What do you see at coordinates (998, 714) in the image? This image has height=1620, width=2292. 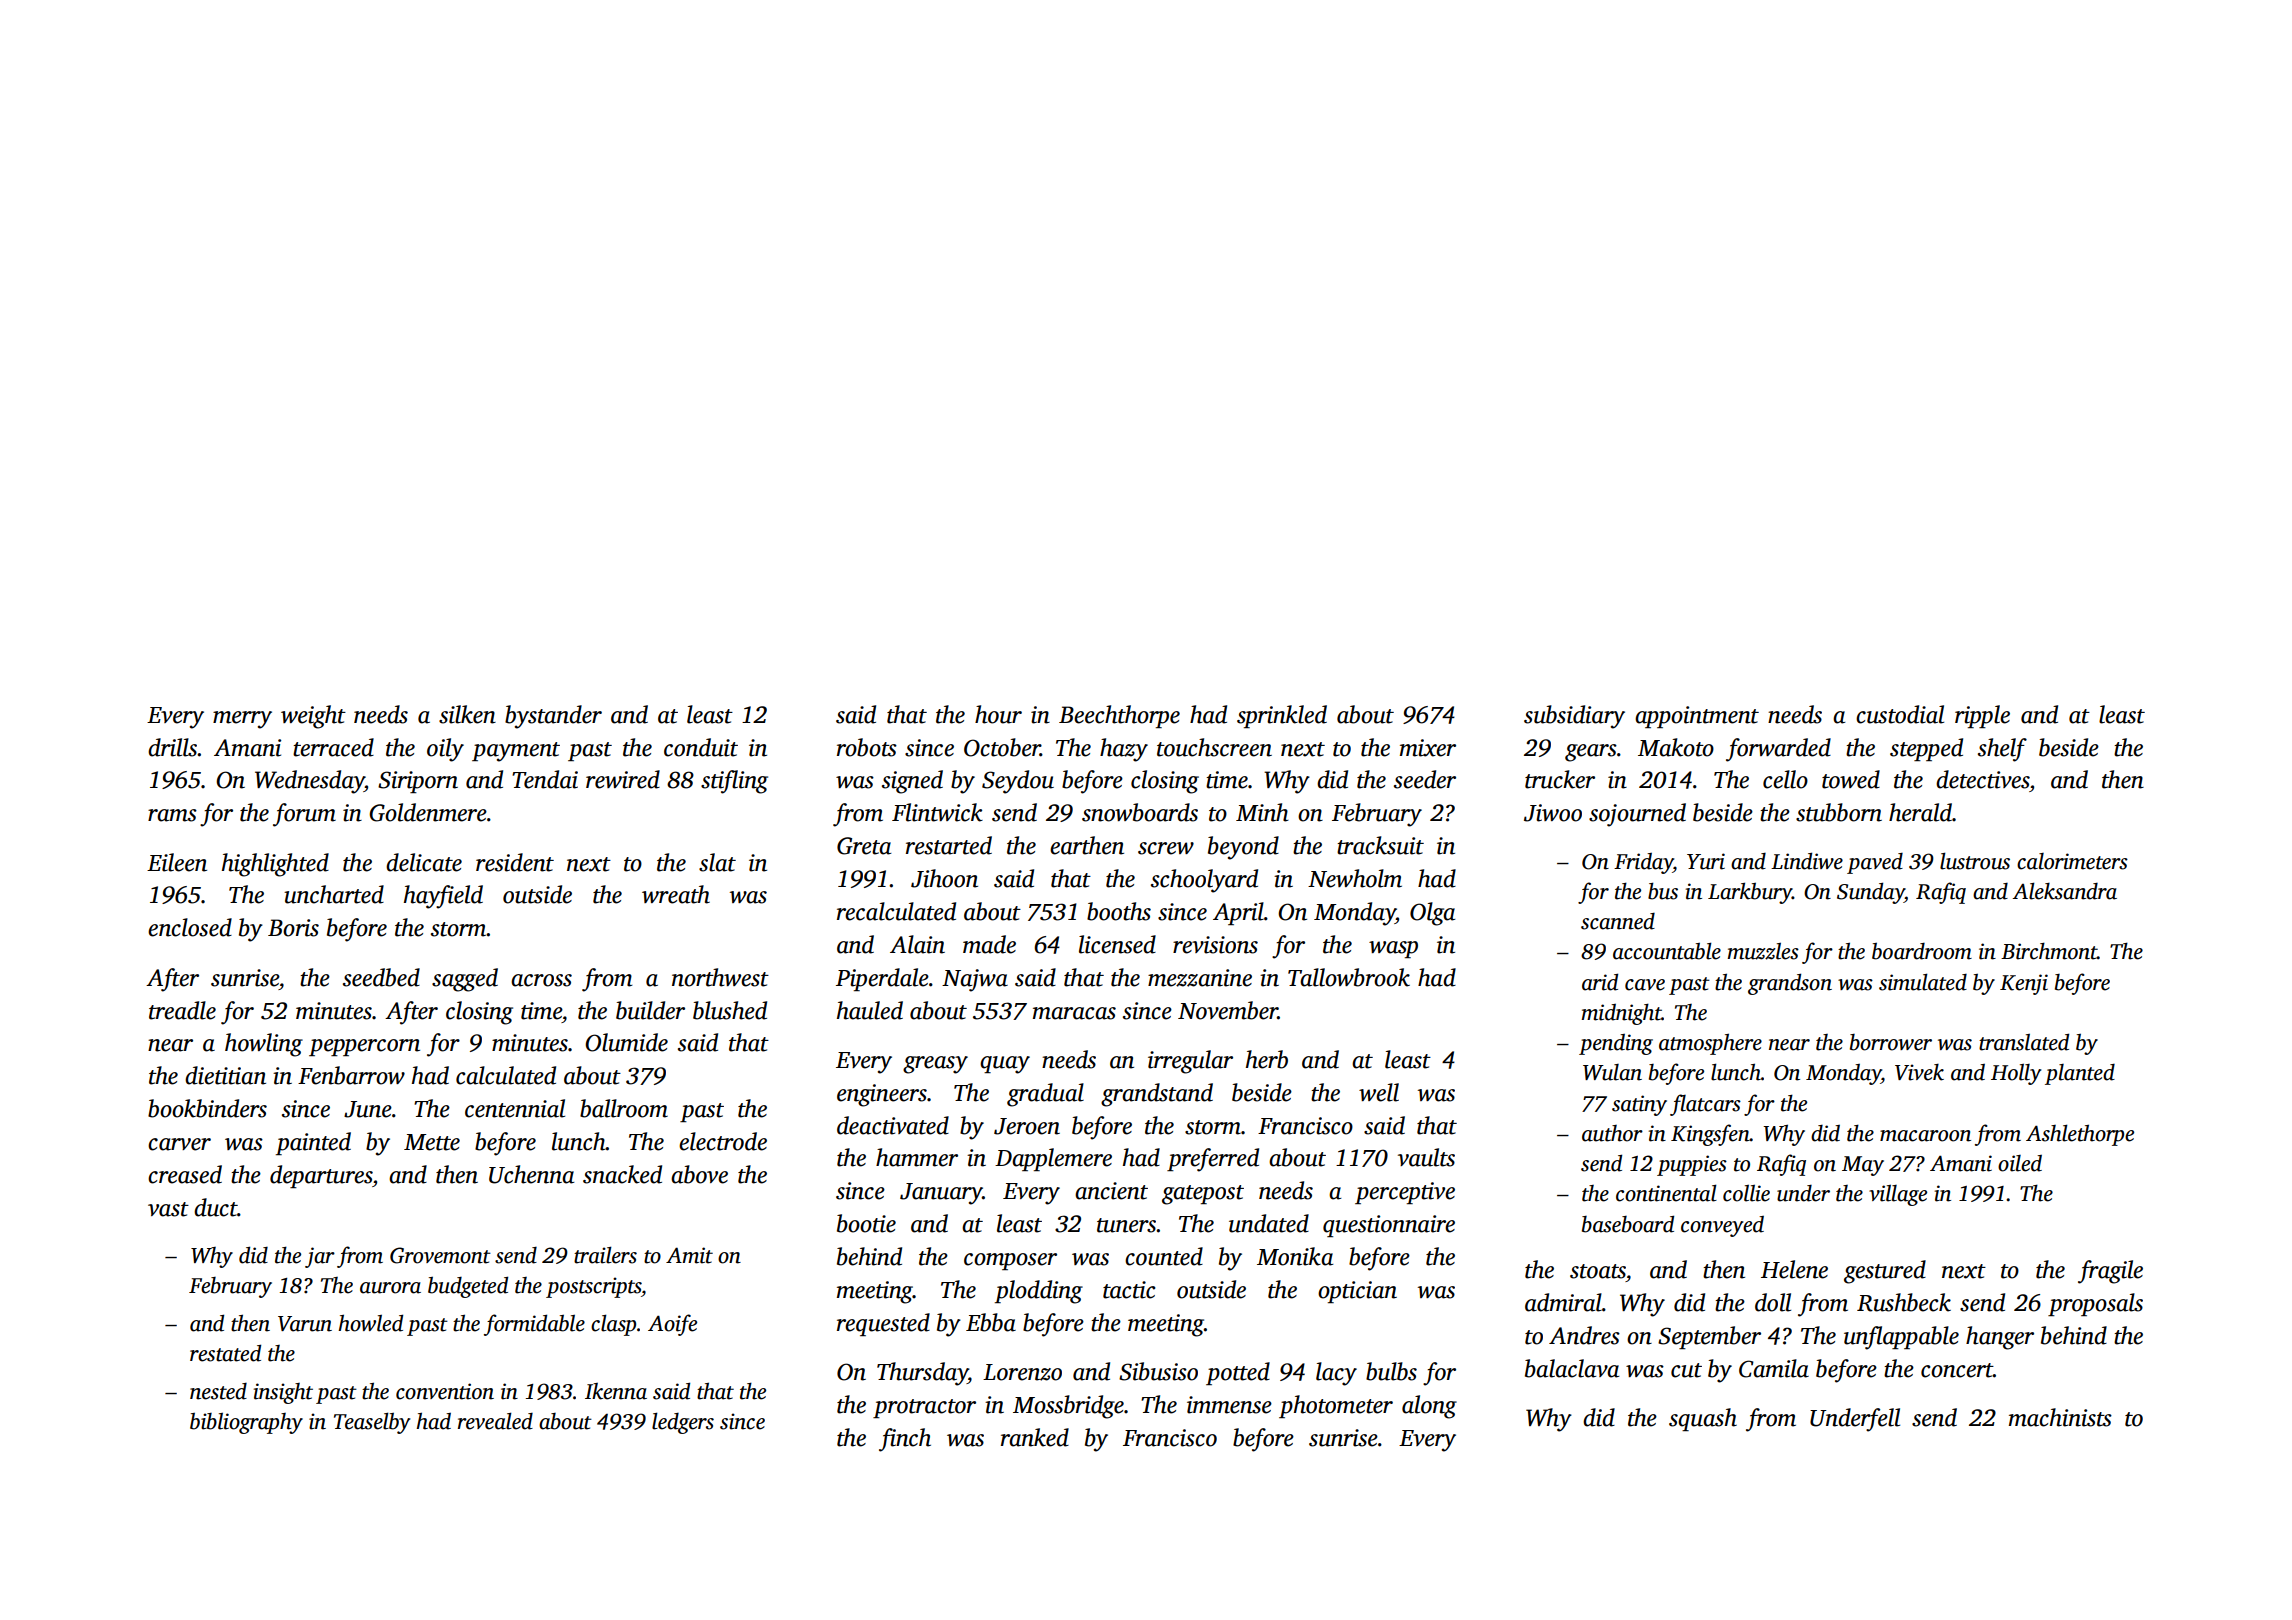 I see `hour` at bounding box center [998, 714].
